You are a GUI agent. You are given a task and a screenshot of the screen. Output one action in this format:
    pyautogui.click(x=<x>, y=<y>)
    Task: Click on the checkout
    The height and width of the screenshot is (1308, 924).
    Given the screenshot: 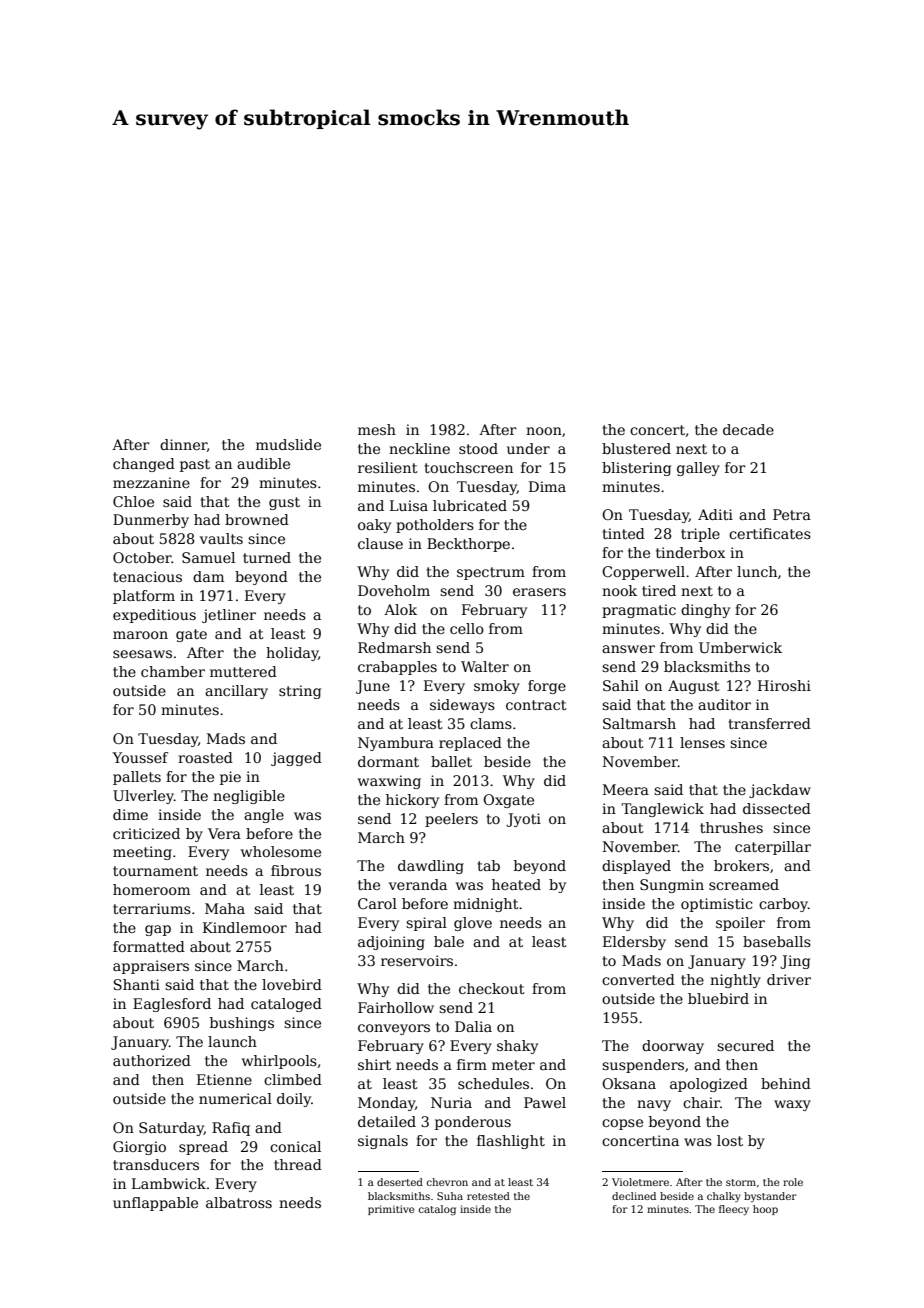 What is the action you would take?
    pyautogui.click(x=492, y=988)
